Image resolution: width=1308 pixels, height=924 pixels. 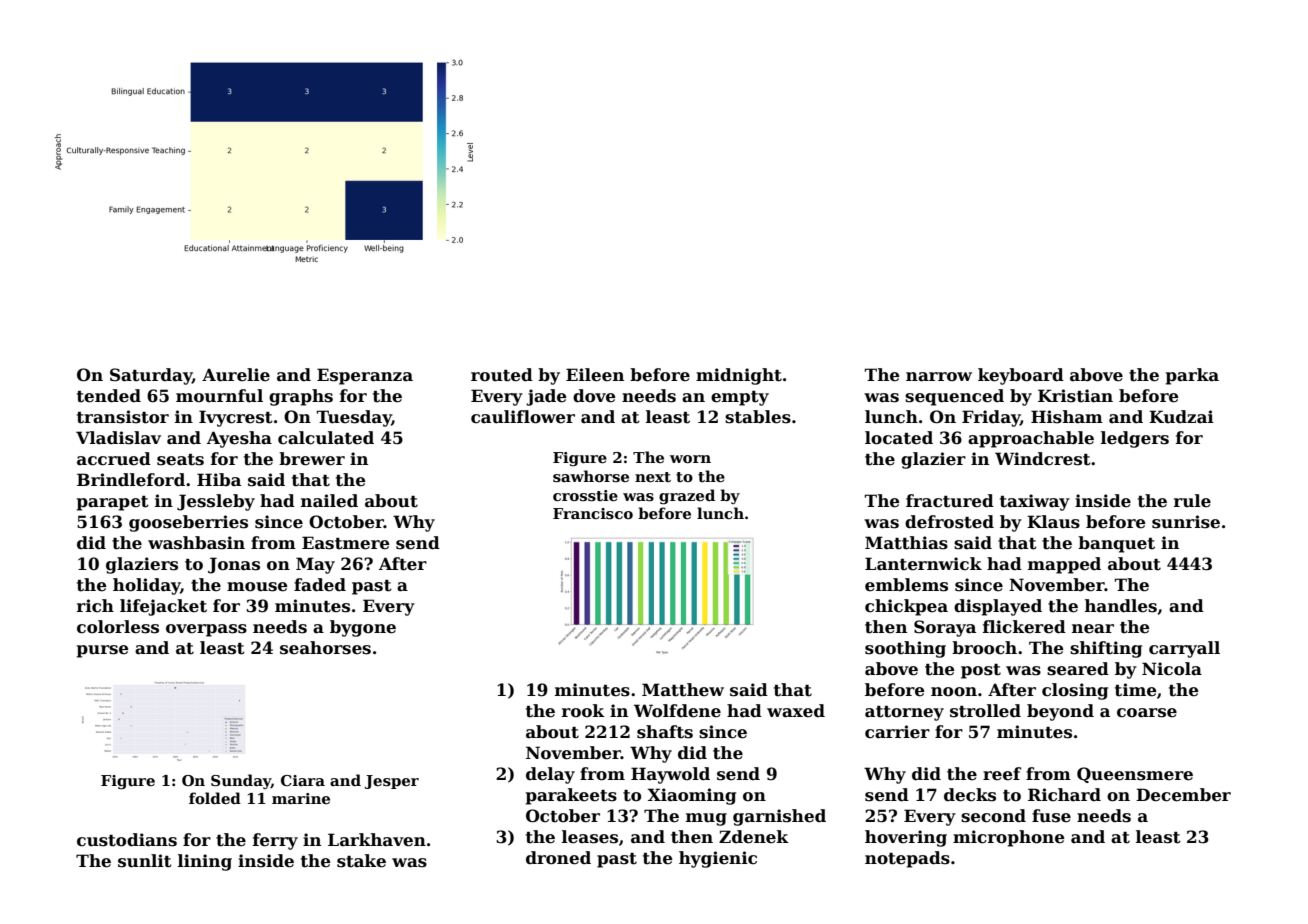 What do you see at coordinates (1116, 544) in the screenshot?
I see `banquet` at bounding box center [1116, 544].
